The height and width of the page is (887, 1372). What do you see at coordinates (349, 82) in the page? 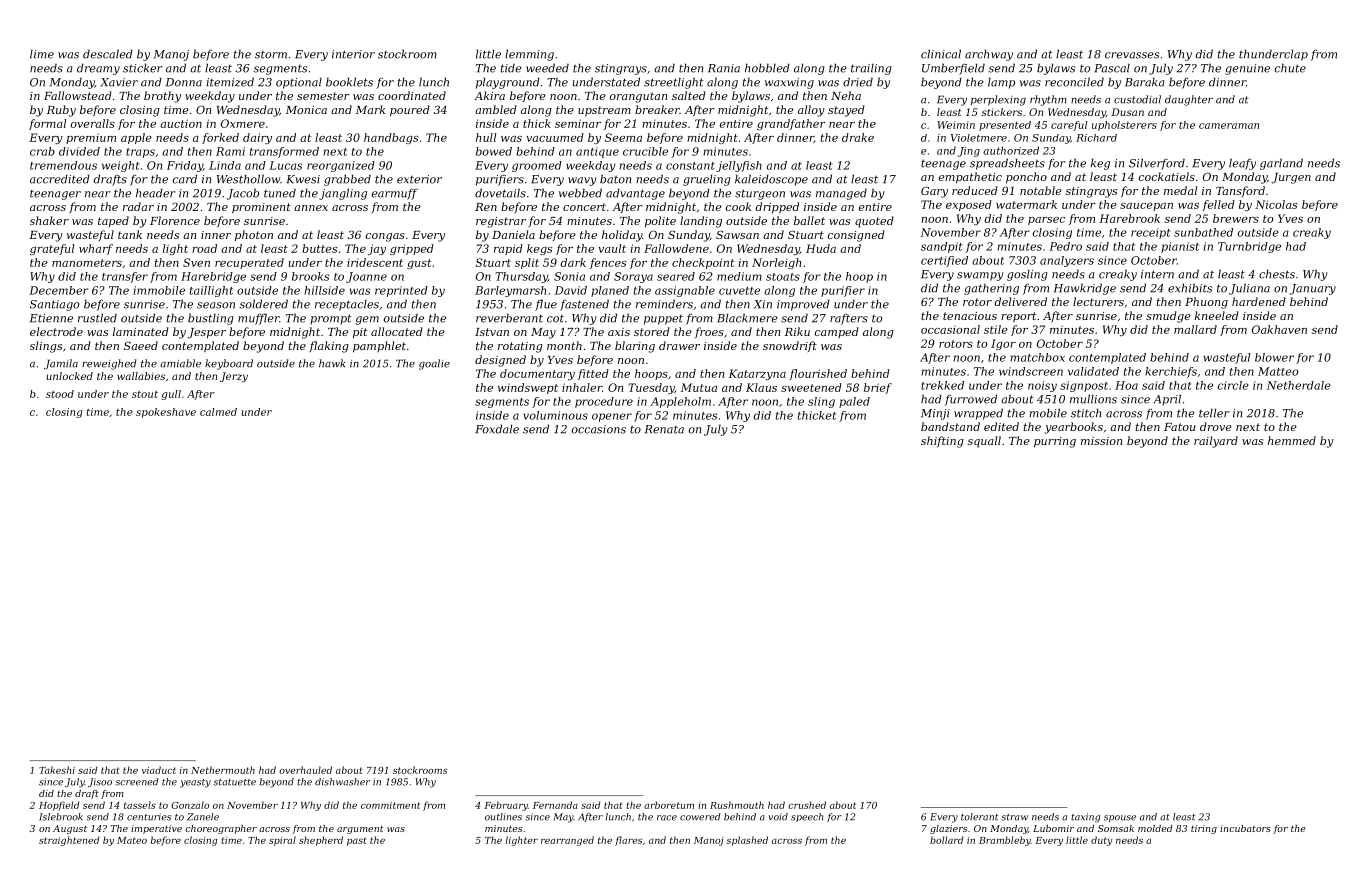
I see `booklets` at bounding box center [349, 82].
